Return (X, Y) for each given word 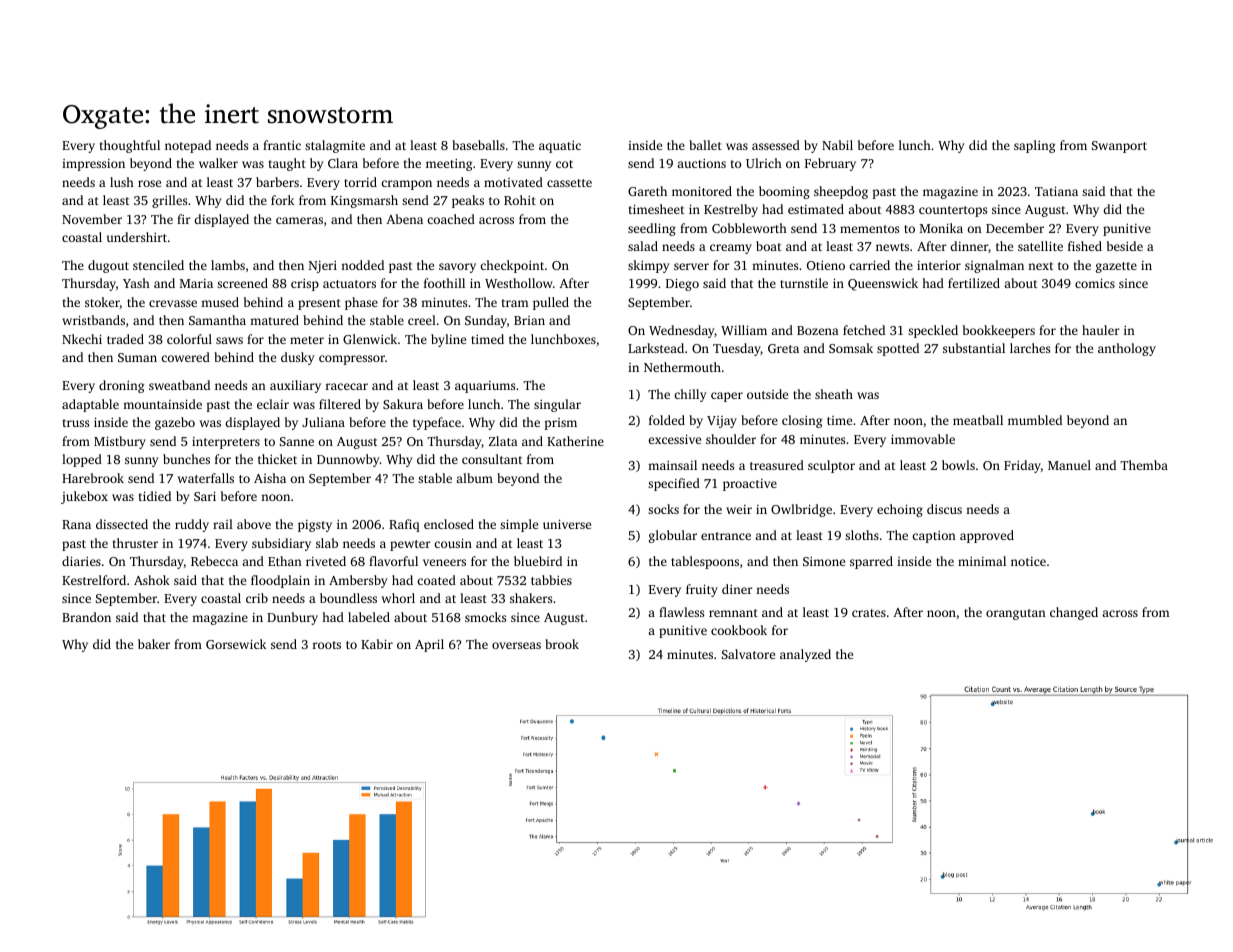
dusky (297, 358)
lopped (82, 460)
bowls (958, 465)
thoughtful (130, 146)
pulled (551, 303)
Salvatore (748, 654)
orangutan (1016, 614)
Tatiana (1056, 191)
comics (1095, 283)
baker (154, 644)
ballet (705, 145)
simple (519, 525)
